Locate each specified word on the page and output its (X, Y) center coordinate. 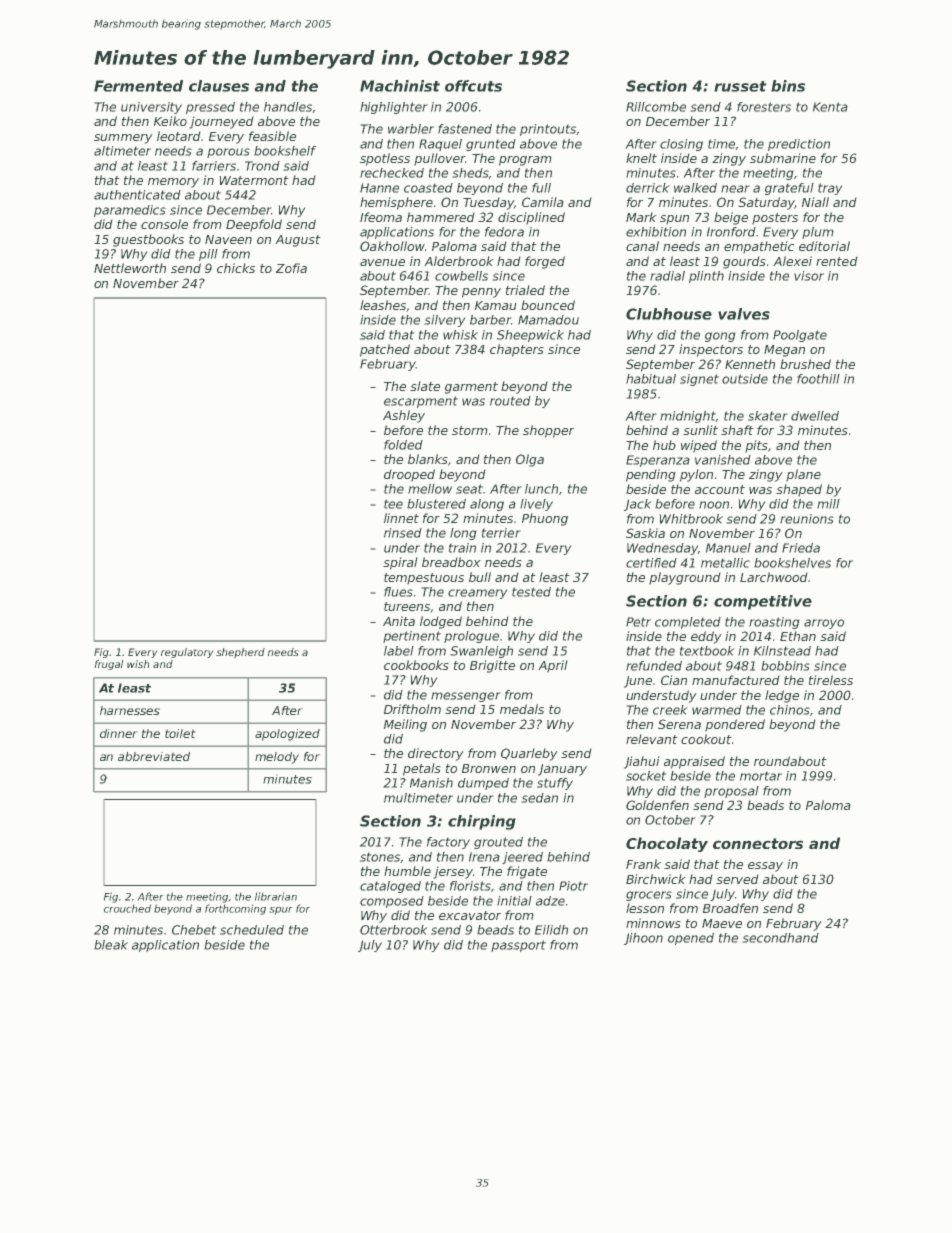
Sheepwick (530, 336)
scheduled (252, 930)
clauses (219, 86)
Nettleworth (130, 268)
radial (667, 276)
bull (480, 577)
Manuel (728, 548)
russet (740, 86)
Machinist (400, 86)
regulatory (187, 653)
